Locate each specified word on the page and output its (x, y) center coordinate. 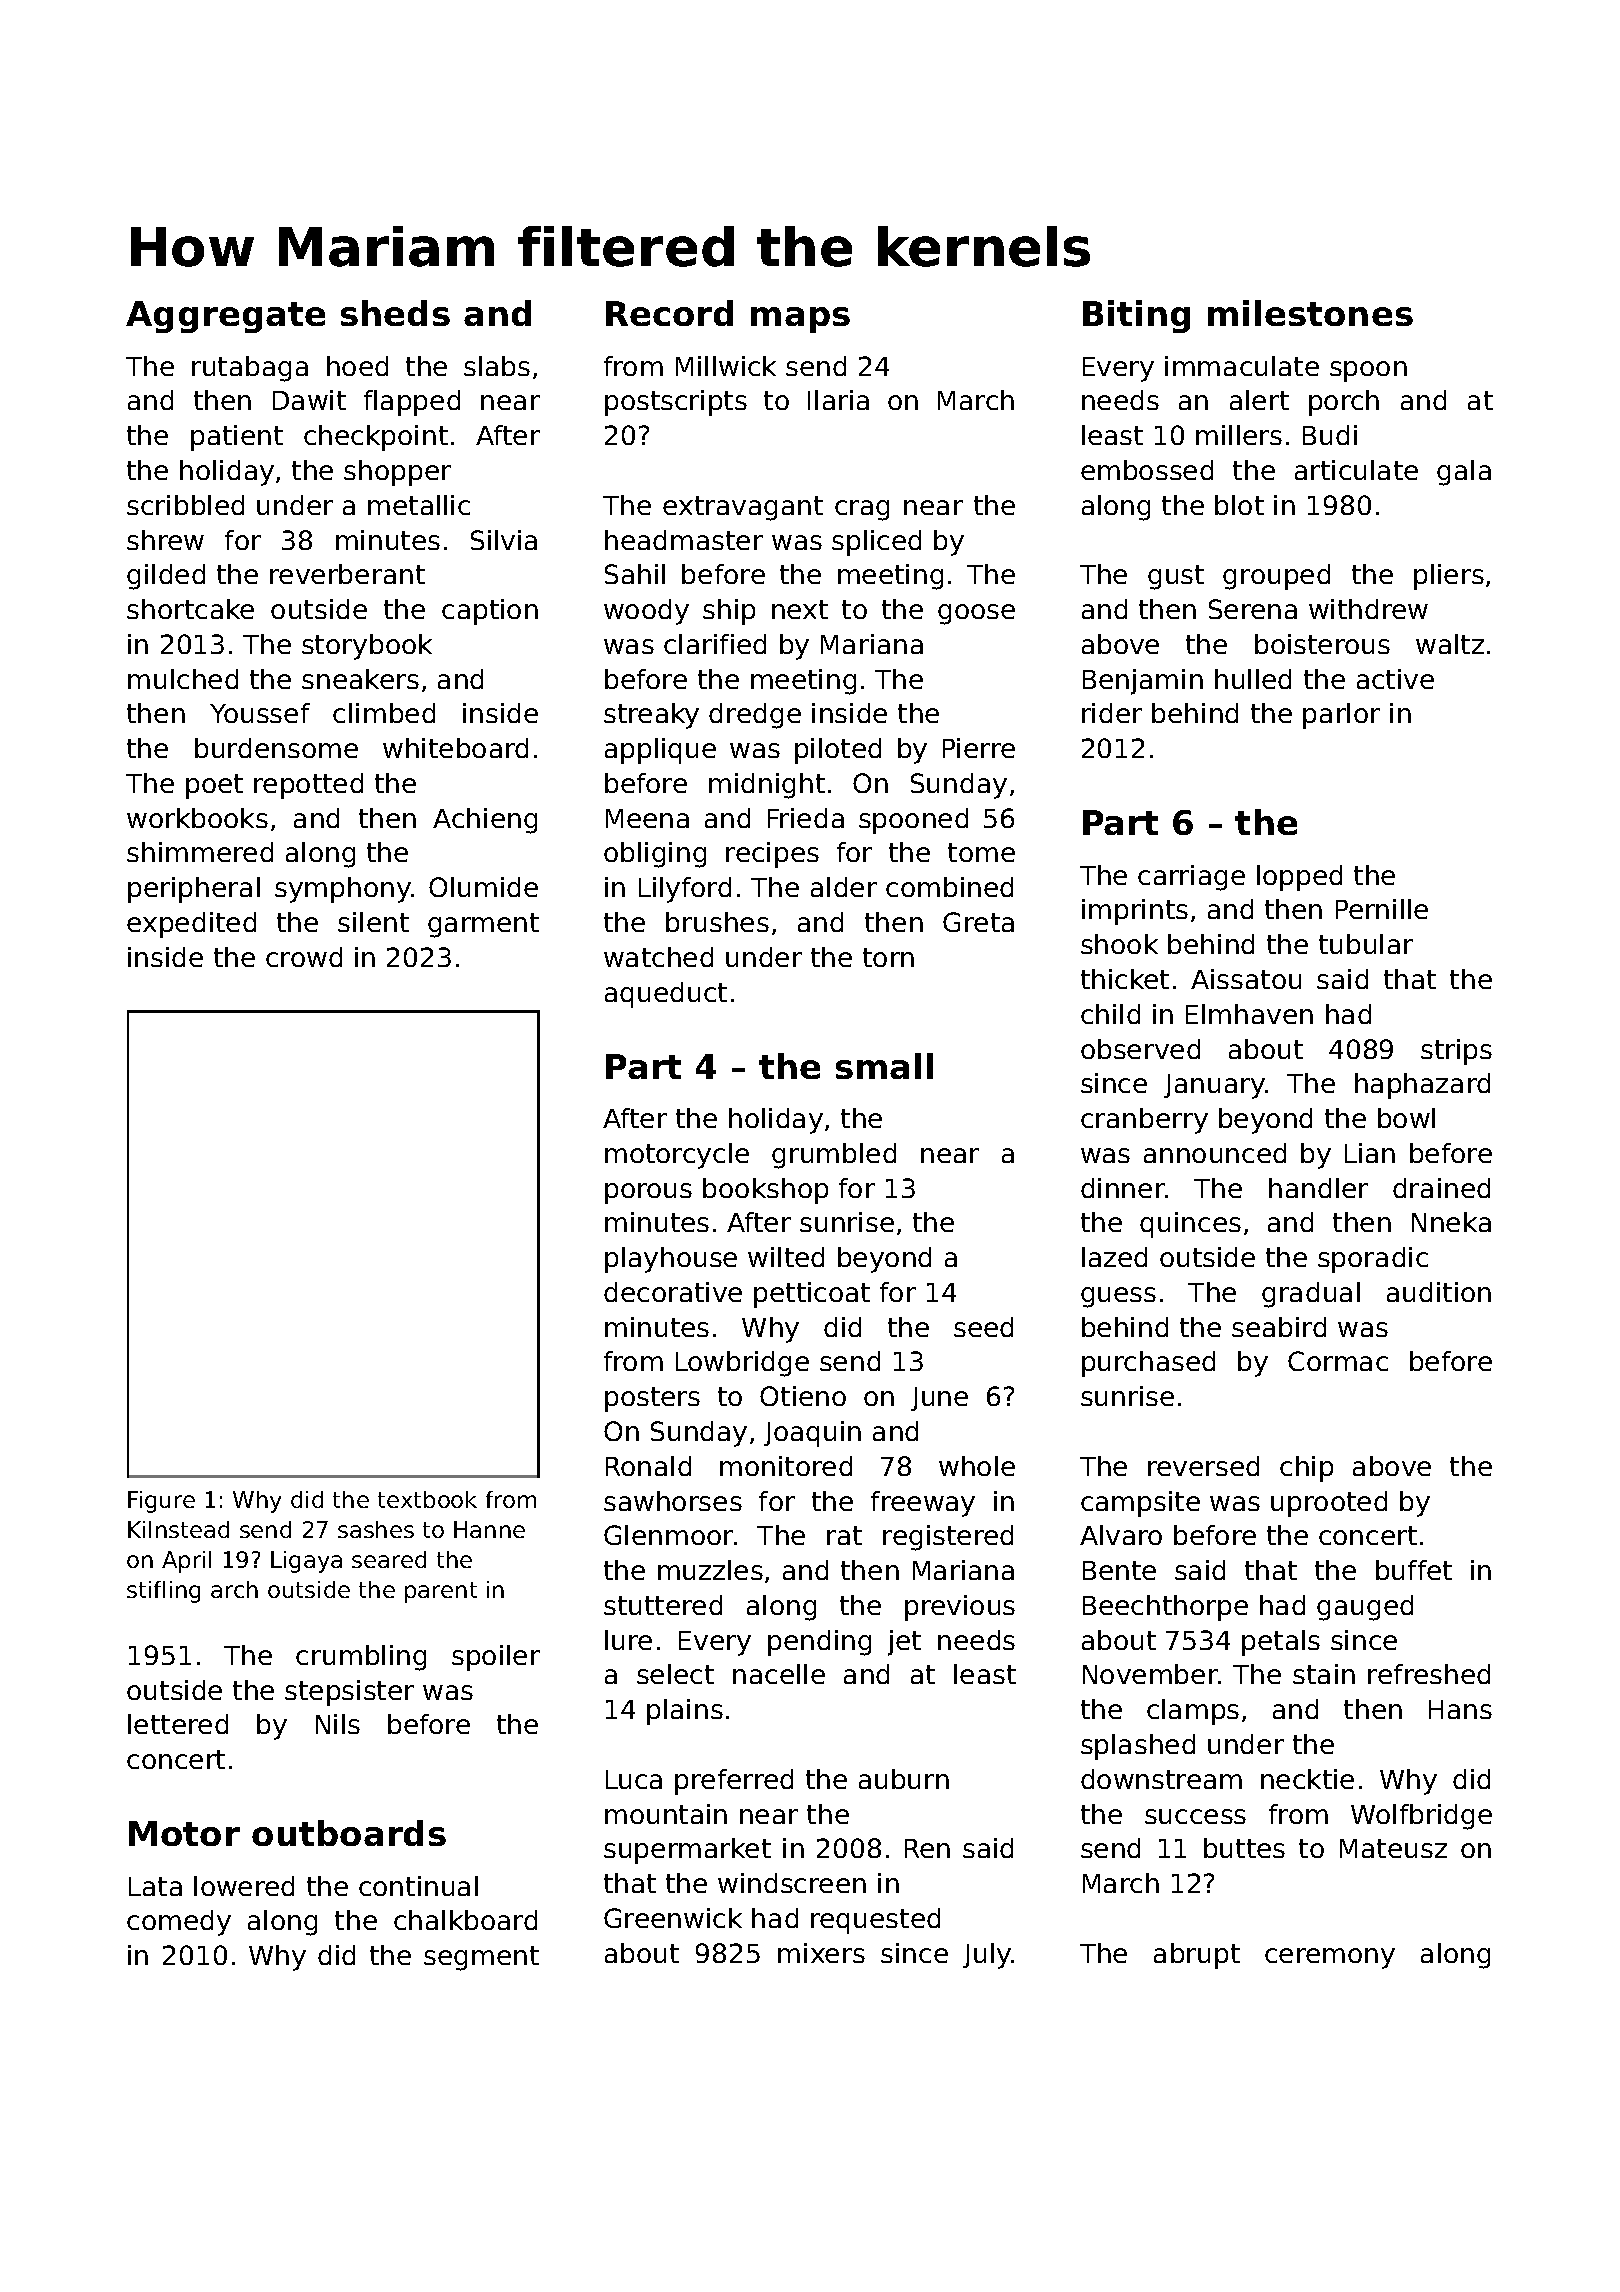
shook (1119, 944)
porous (648, 1193)
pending (819, 1643)
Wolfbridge (1421, 1817)
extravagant (743, 508)
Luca (634, 1779)
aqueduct (666, 995)
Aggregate (225, 317)
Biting (1136, 316)
